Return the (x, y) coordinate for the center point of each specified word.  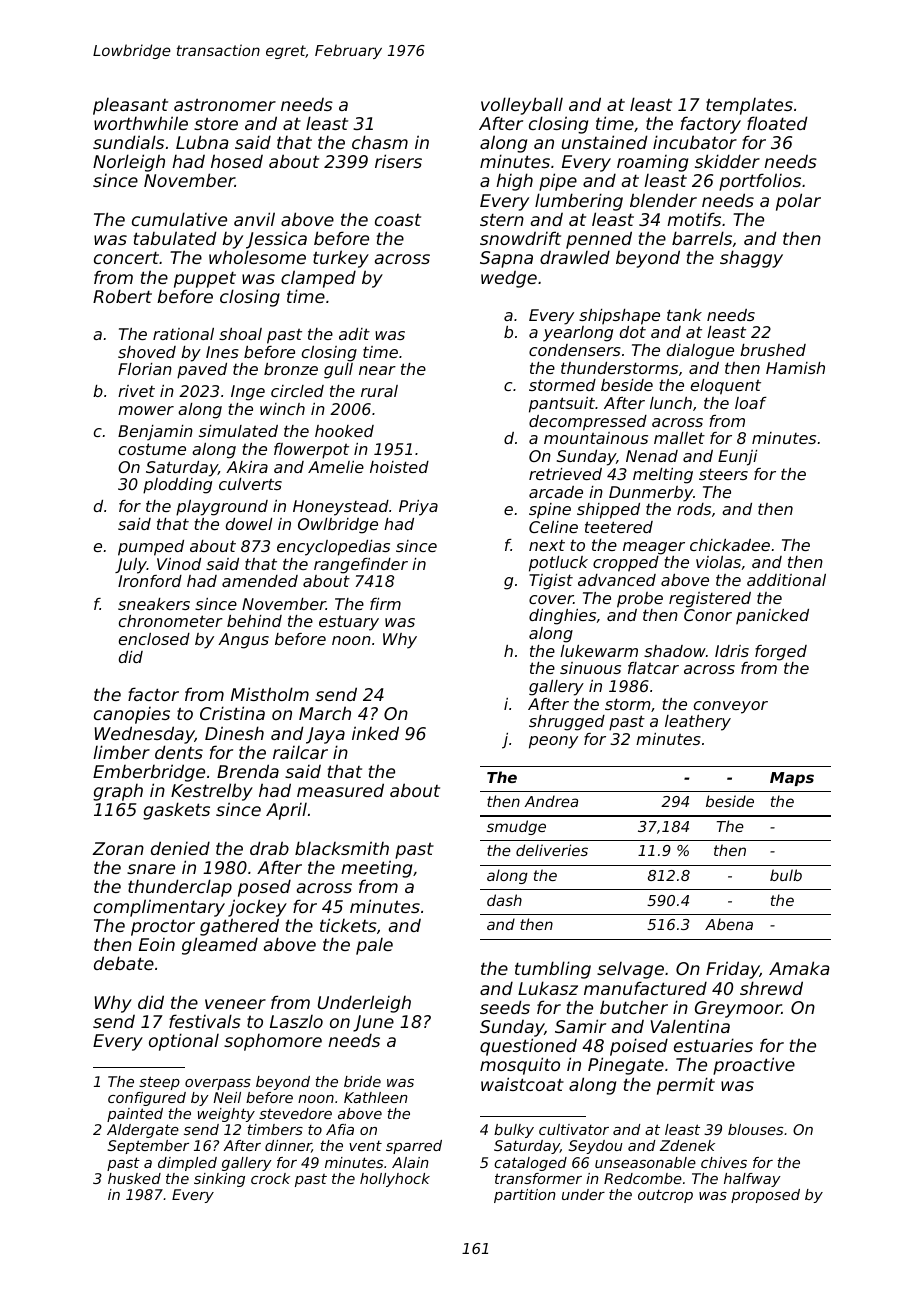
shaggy (751, 259)
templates (749, 106)
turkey (341, 259)
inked (375, 733)
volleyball (522, 106)
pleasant (130, 106)
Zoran (118, 848)
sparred (414, 1147)
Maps (792, 779)
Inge (248, 393)
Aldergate (143, 1131)
